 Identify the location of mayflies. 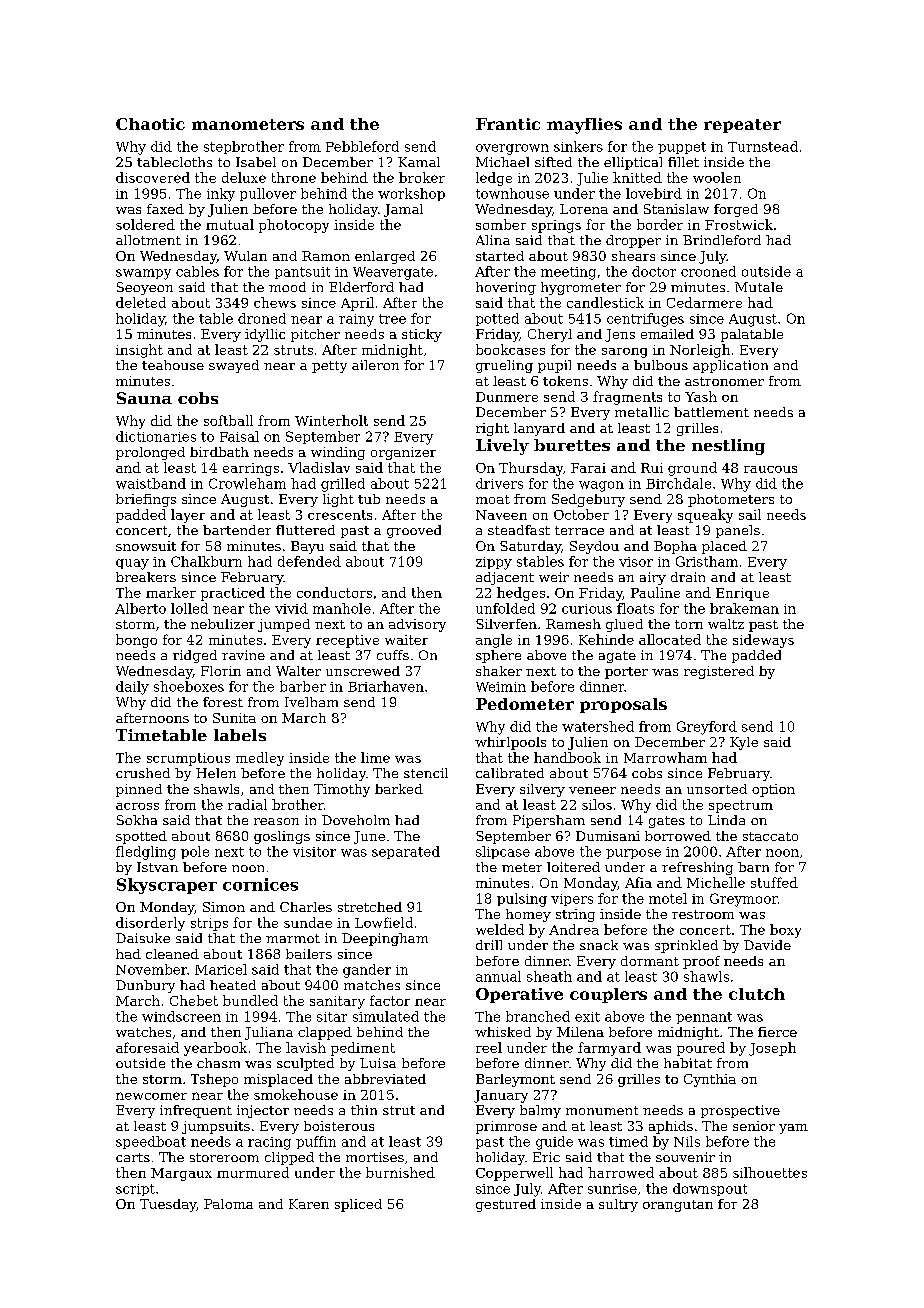
(584, 126).
